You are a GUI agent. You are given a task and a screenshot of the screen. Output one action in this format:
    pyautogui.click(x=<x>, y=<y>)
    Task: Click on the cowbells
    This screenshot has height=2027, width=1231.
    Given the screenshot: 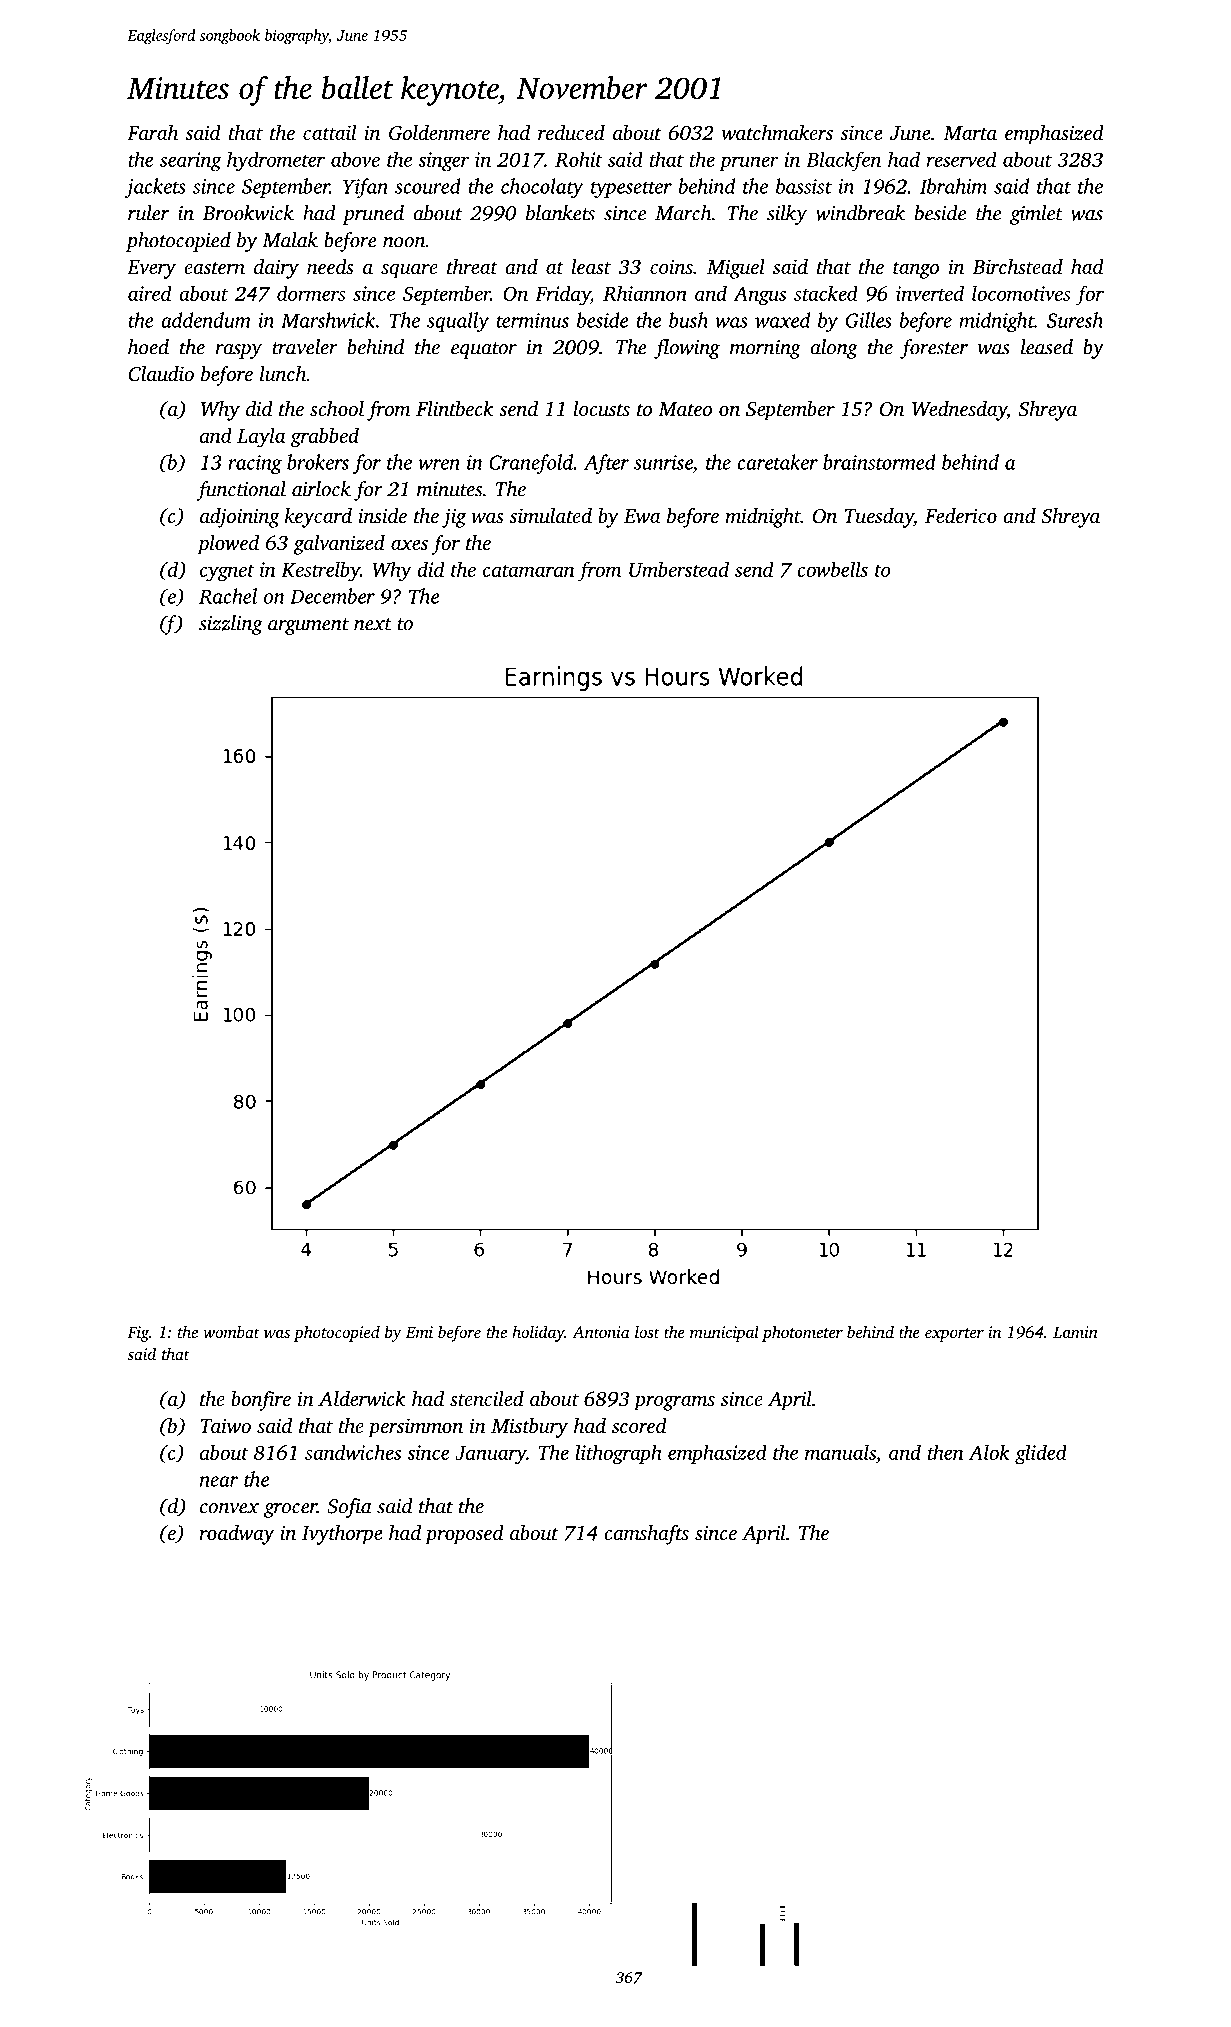 What is the action you would take?
    pyautogui.click(x=832, y=569)
